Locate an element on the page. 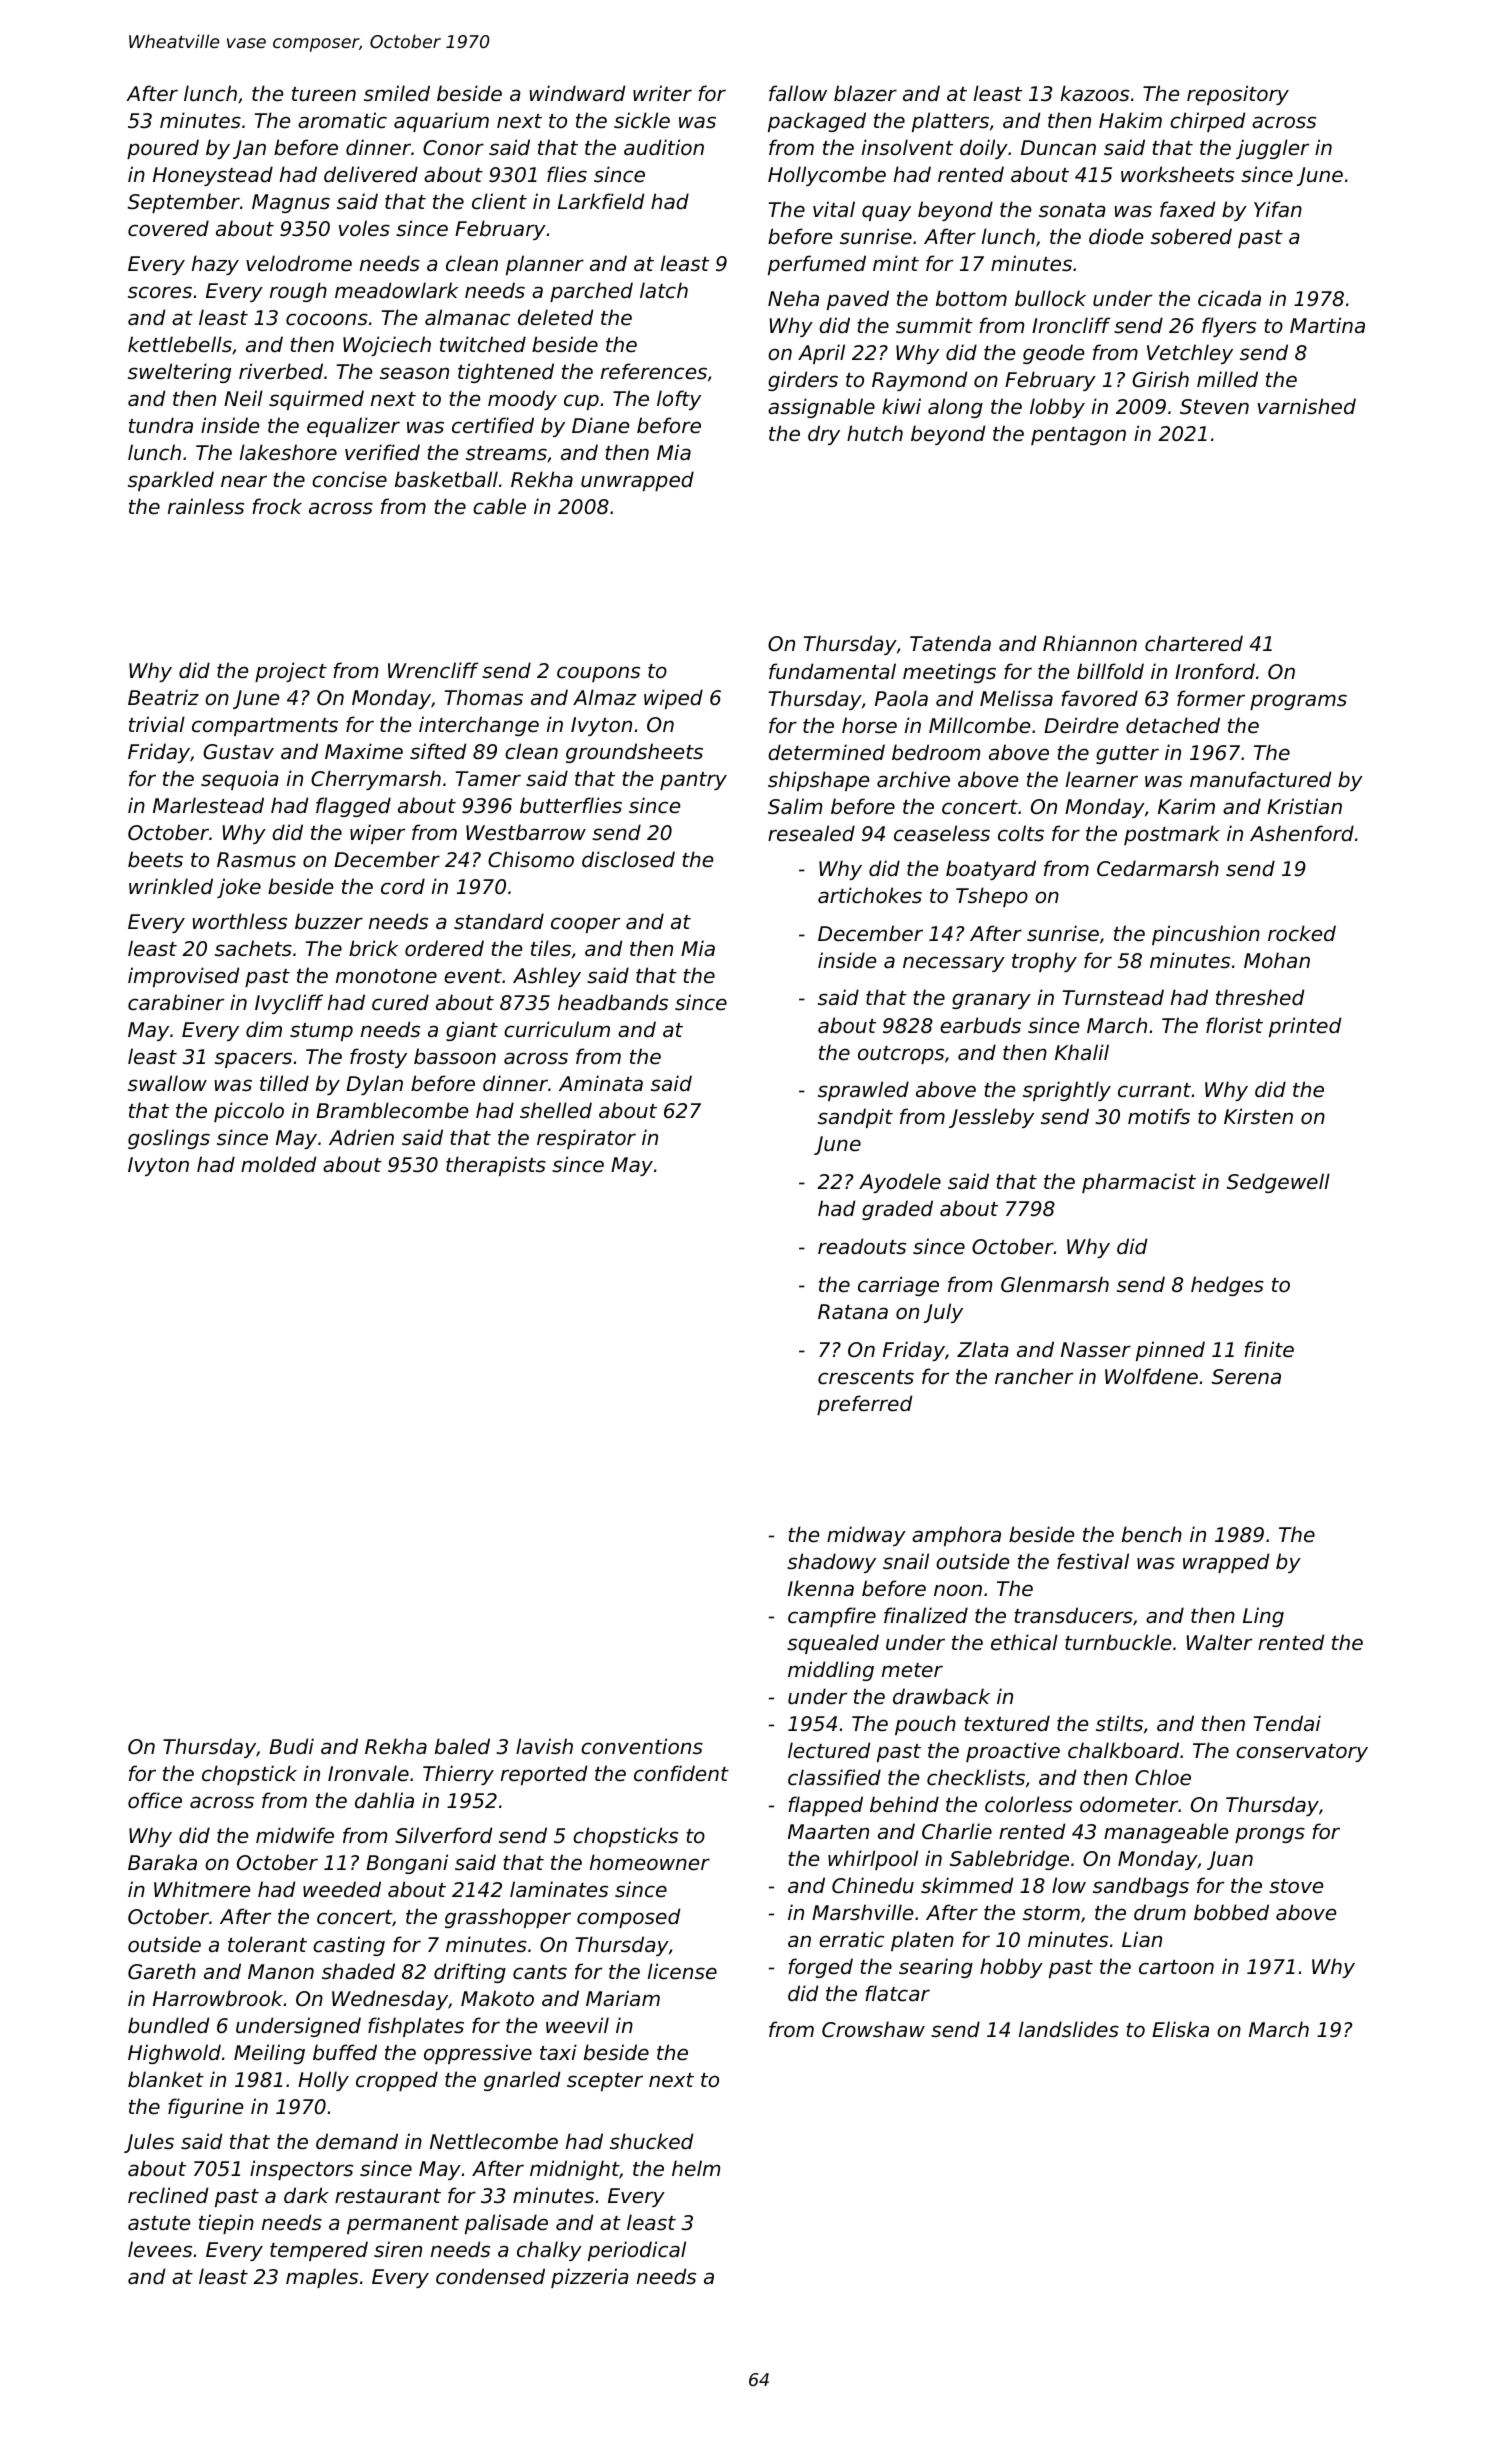 The height and width of the document is (2464, 1496). varnished is located at coordinates (1307, 406).
